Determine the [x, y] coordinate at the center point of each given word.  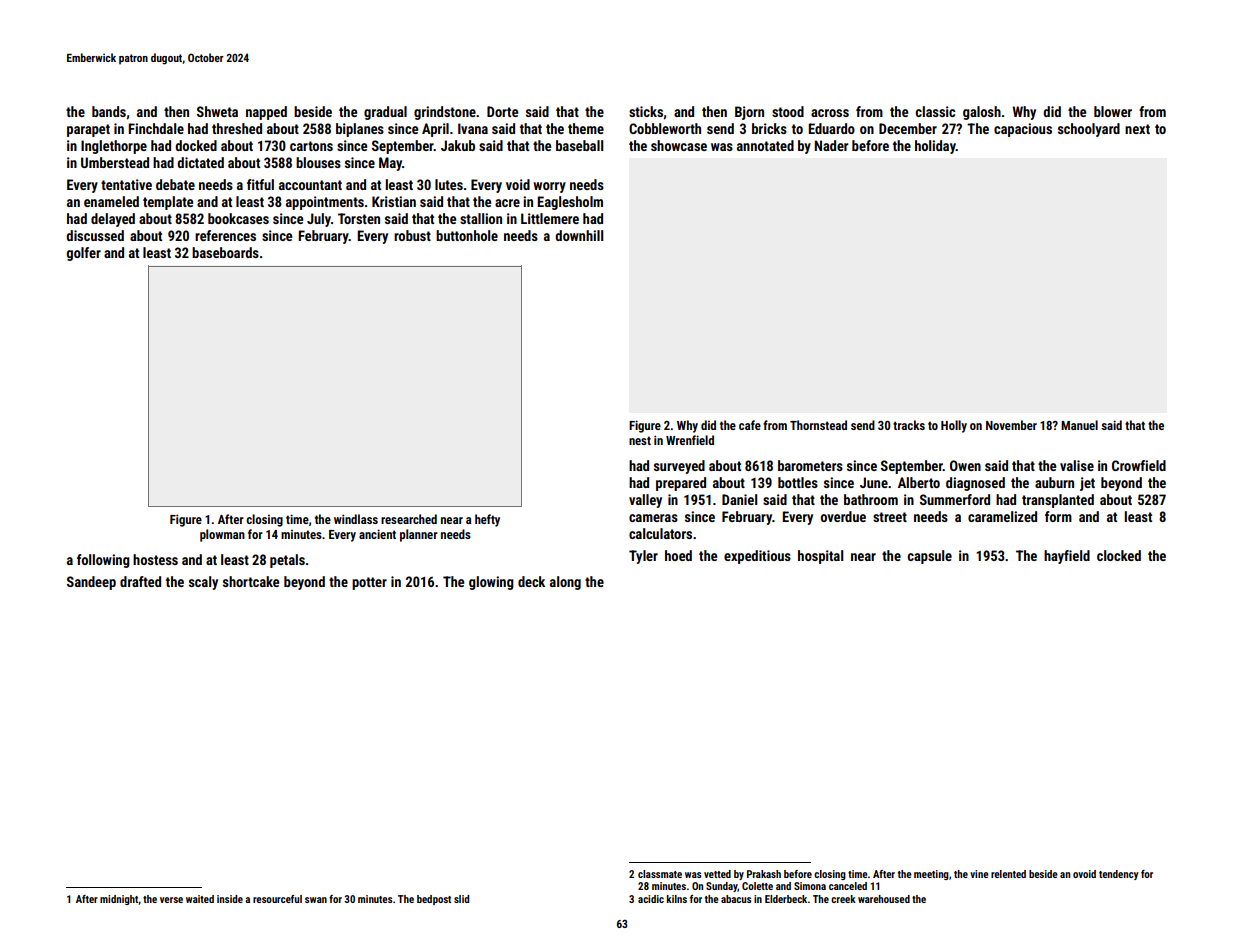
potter [369, 583]
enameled [111, 201]
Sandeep [91, 583]
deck [531, 581]
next [1137, 129]
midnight [119, 900]
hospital [820, 557]
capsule [930, 557]
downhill [579, 235]
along [565, 583]
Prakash [764, 874]
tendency [1118, 875]
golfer [83, 254]
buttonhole [467, 235]
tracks [909, 425]
